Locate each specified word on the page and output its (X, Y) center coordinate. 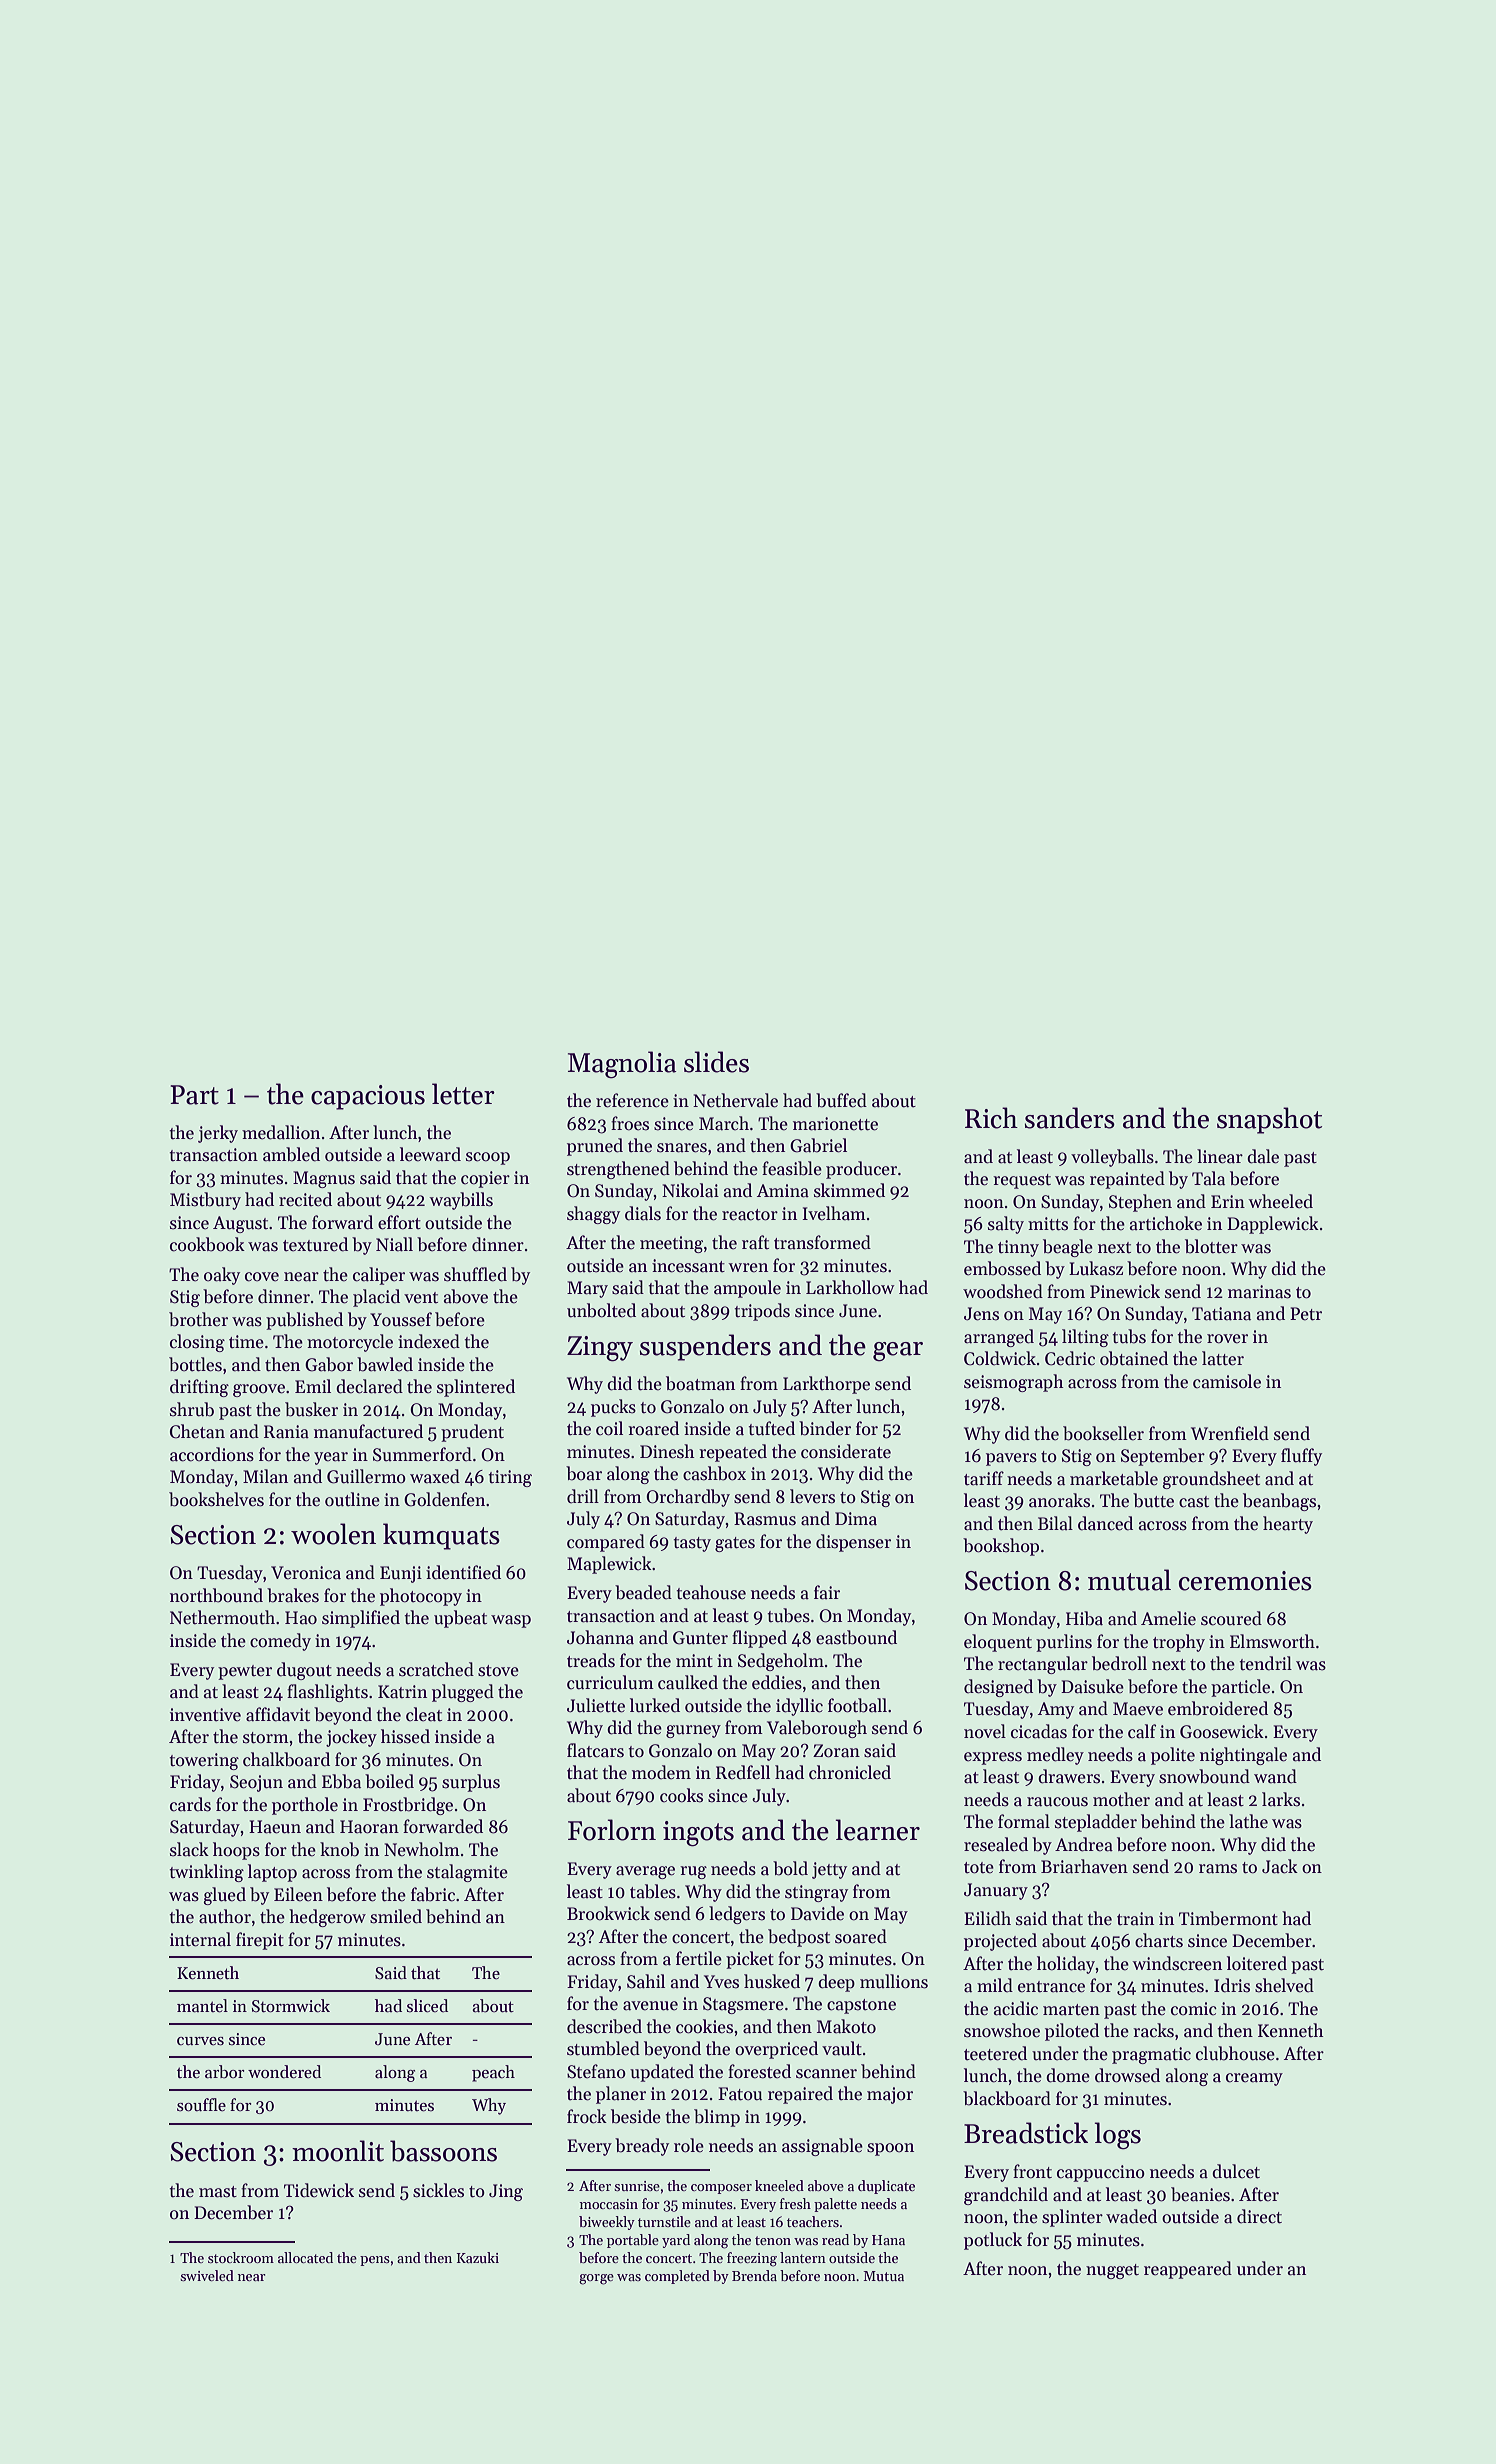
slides (716, 1062)
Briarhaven (1084, 1866)
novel (985, 1731)
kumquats (441, 1536)
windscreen (1177, 1963)
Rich (991, 1118)
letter (463, 1094)
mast (218, 2192)
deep (836, 1983)
